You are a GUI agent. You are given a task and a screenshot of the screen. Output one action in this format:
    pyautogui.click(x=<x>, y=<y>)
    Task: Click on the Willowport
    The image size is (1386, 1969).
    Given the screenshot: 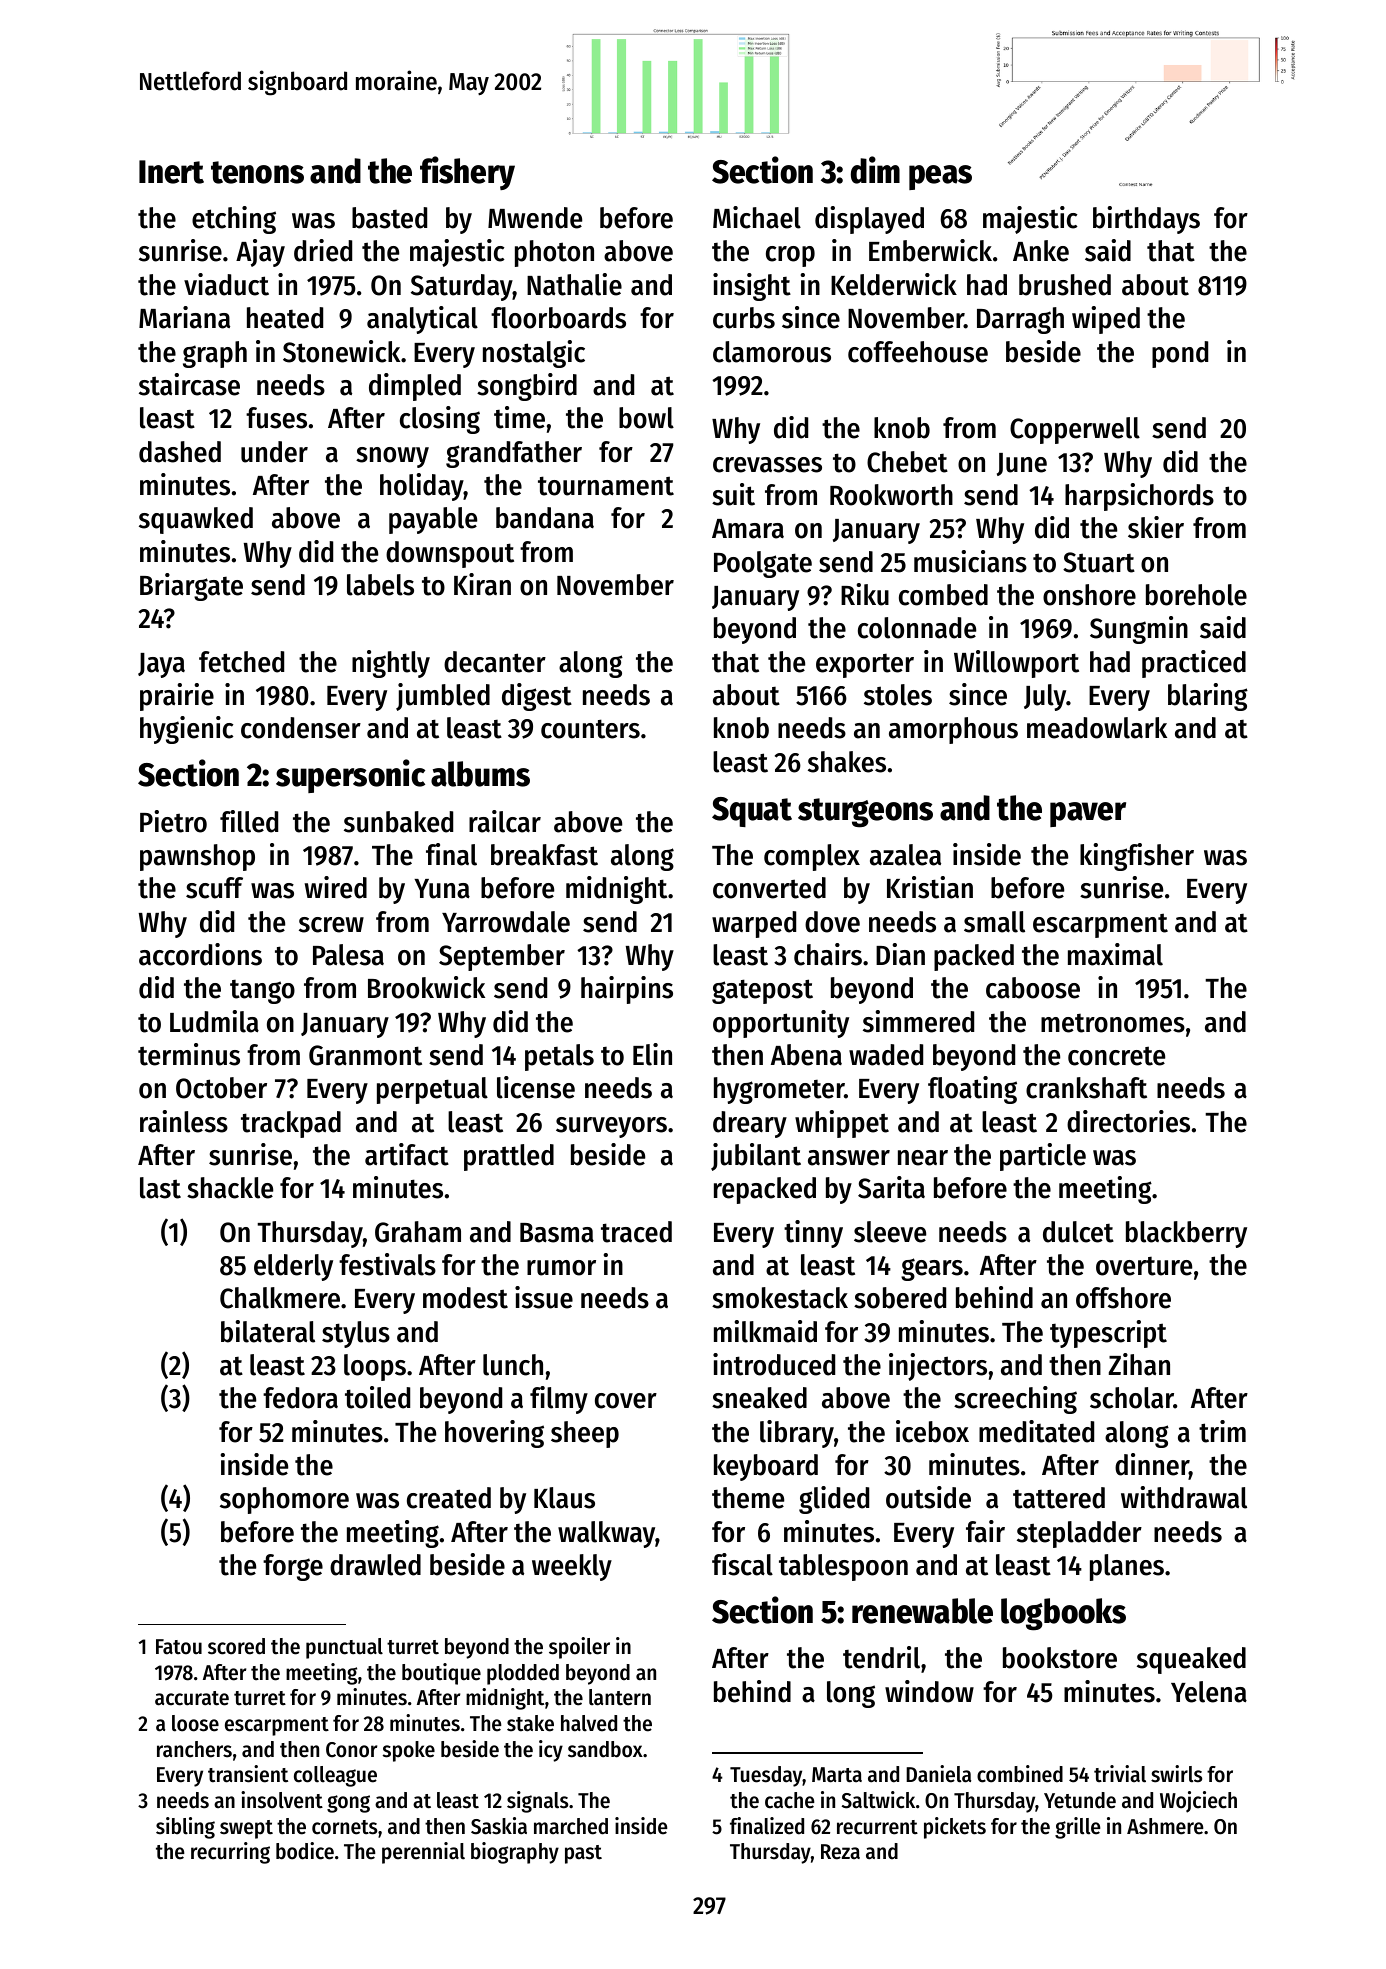 What is the action you would take?
    pyautogui.click(x=1016, y=664)
